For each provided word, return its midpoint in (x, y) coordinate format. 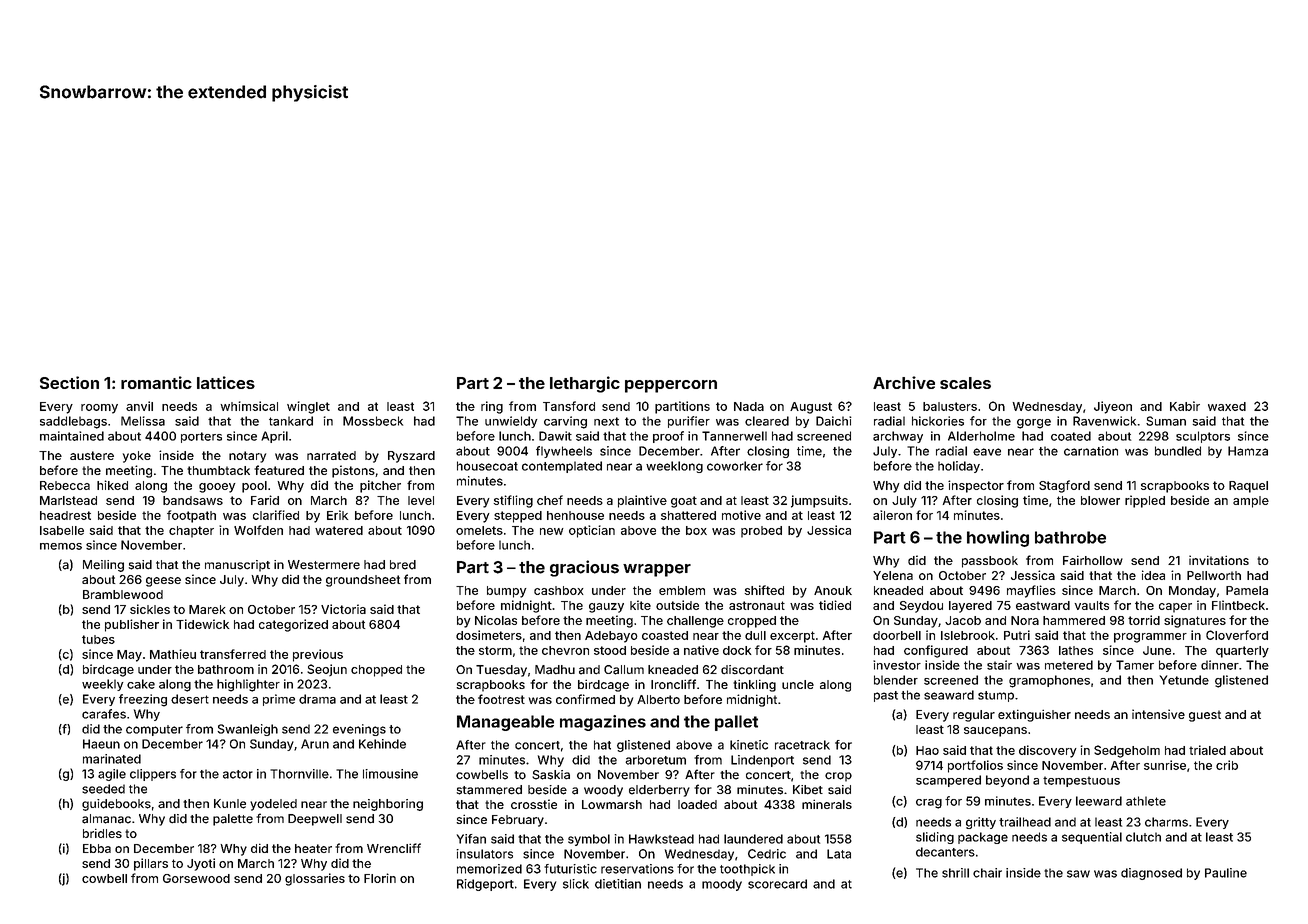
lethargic (585, 384)
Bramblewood (123, 594)
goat (684, 502)
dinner (1220, 665)
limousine (390, 774)
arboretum (655, 760)
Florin (380, 878)
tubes (98, 639)
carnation (1091, 451)
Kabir (1185, 406)
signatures (1195, 621)
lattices (226, 382)
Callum (624, 670)
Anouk (833, 590)
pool (254, 487)
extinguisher (1034, 715)
